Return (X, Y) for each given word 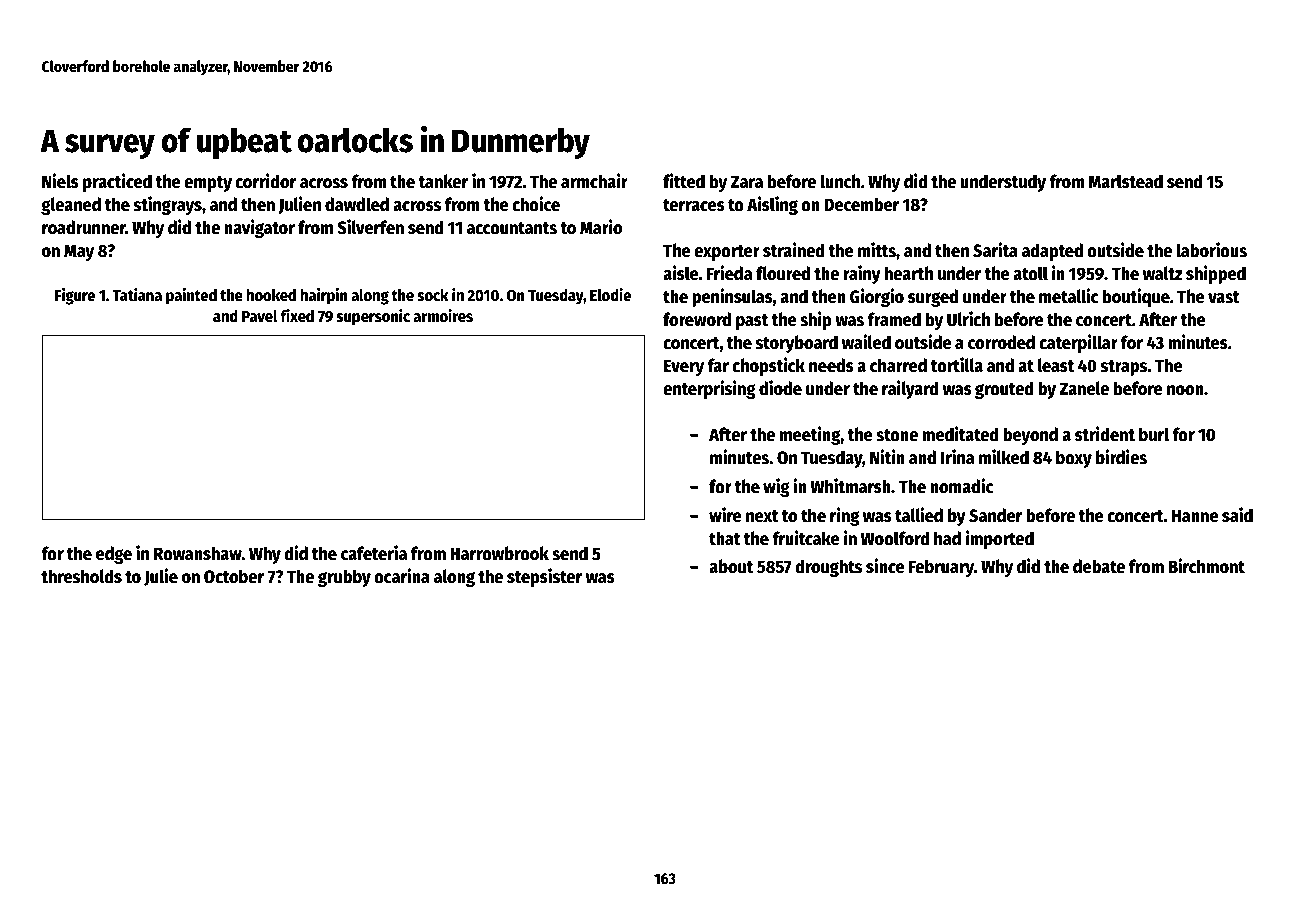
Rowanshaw (198, 553)
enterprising (709, 389)
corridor (265, 181)
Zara (747, 182)
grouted (1004, 390)
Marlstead (1125, 181)
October (234, 576)
